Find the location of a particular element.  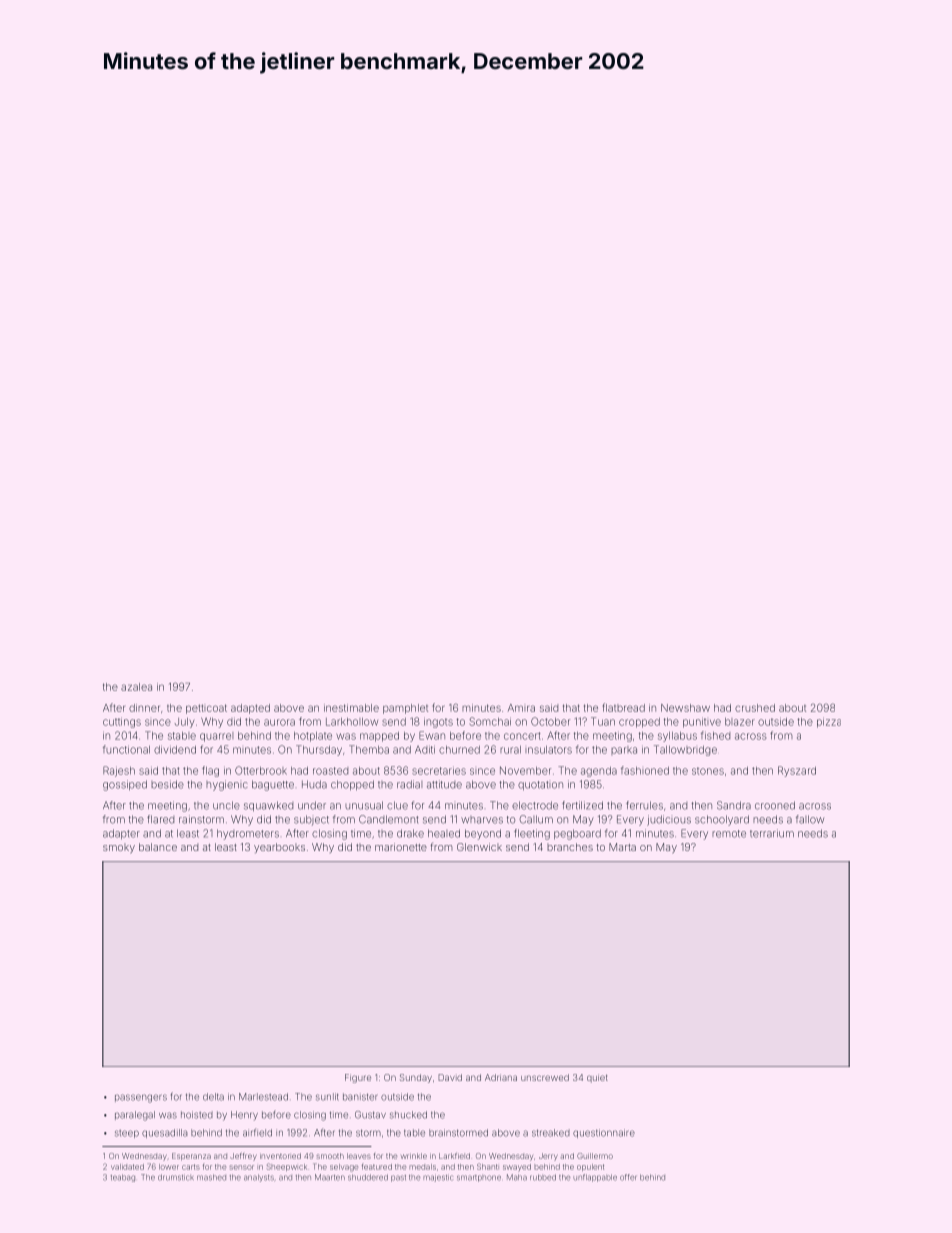

radial is located at coordinates (409, 784).
